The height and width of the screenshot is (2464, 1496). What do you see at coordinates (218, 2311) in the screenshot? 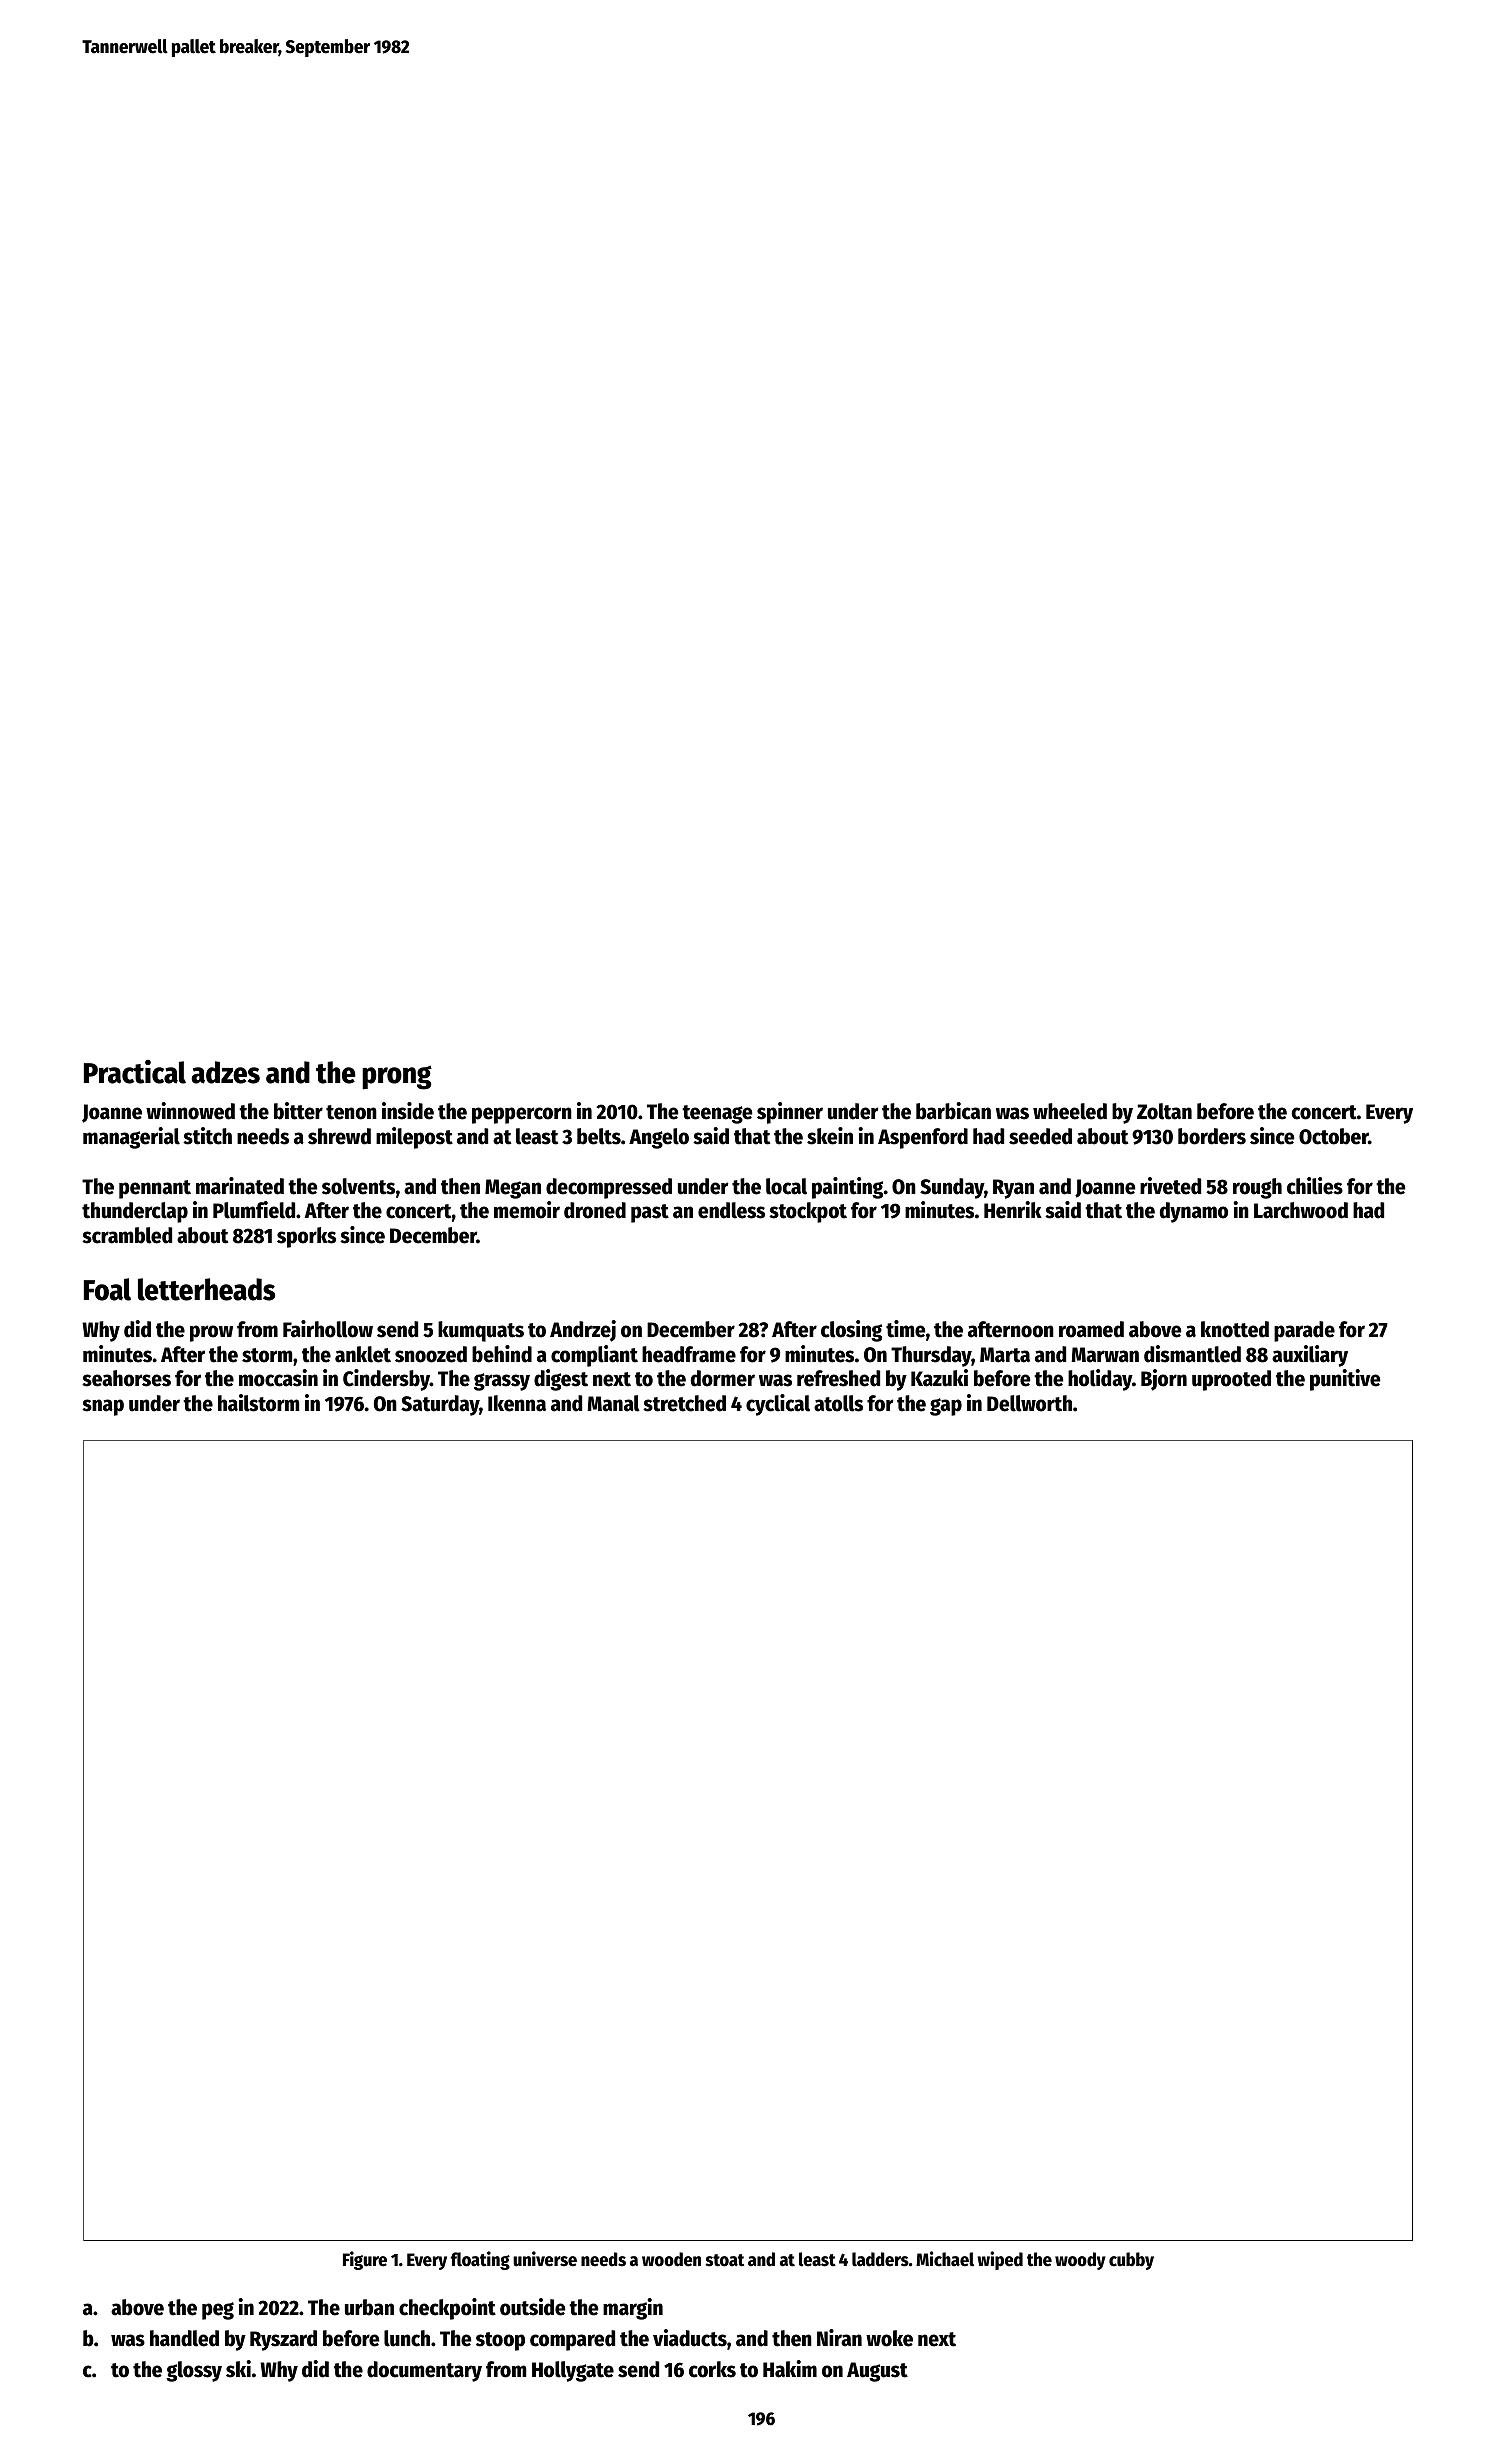
I see `peg` at bounding box center [218, 2311].
